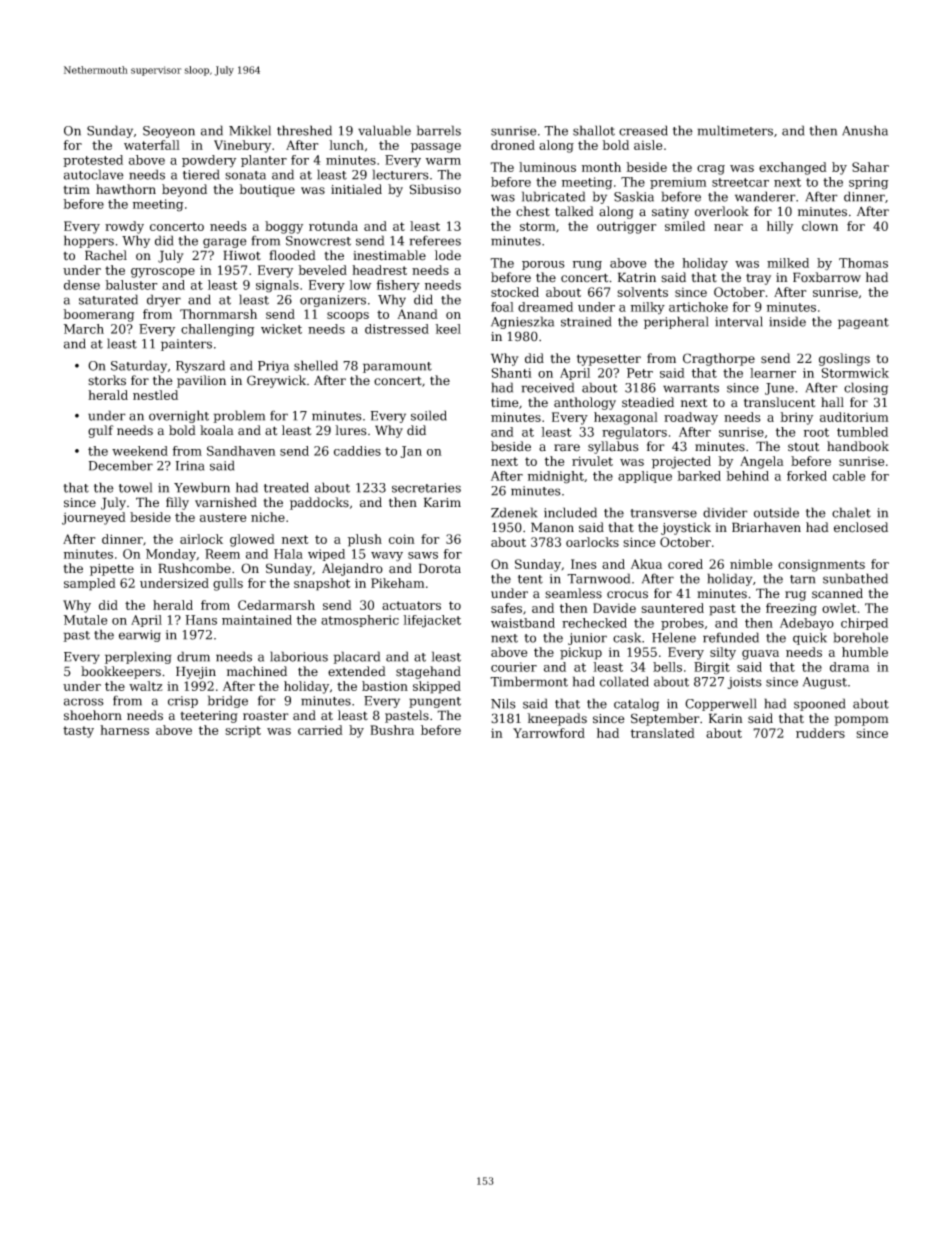 The width and height of the screenshot is (952, 1233). I want to click on Anusha, so click(865, 130).
